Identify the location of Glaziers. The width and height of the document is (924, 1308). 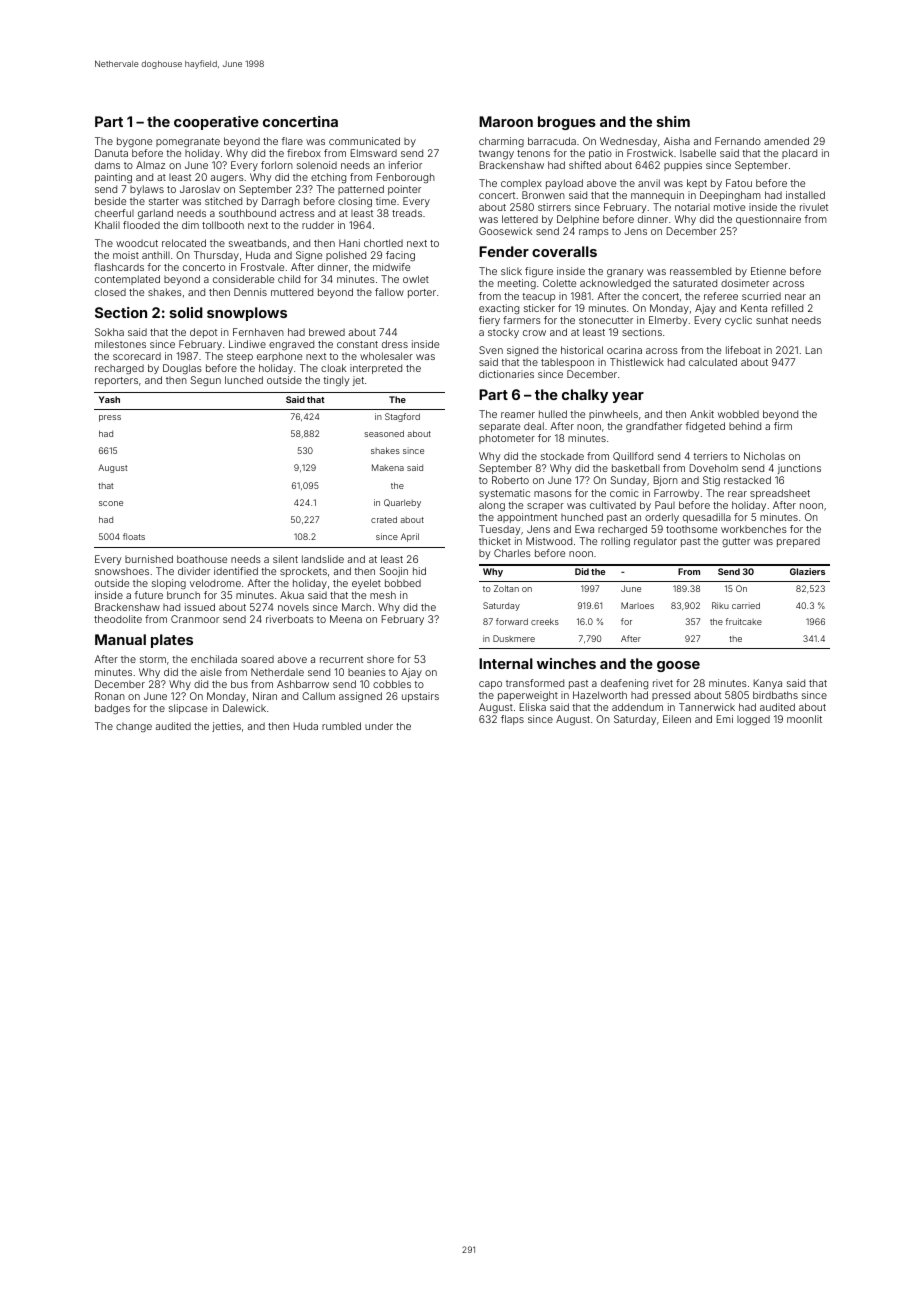
(807, 571).
